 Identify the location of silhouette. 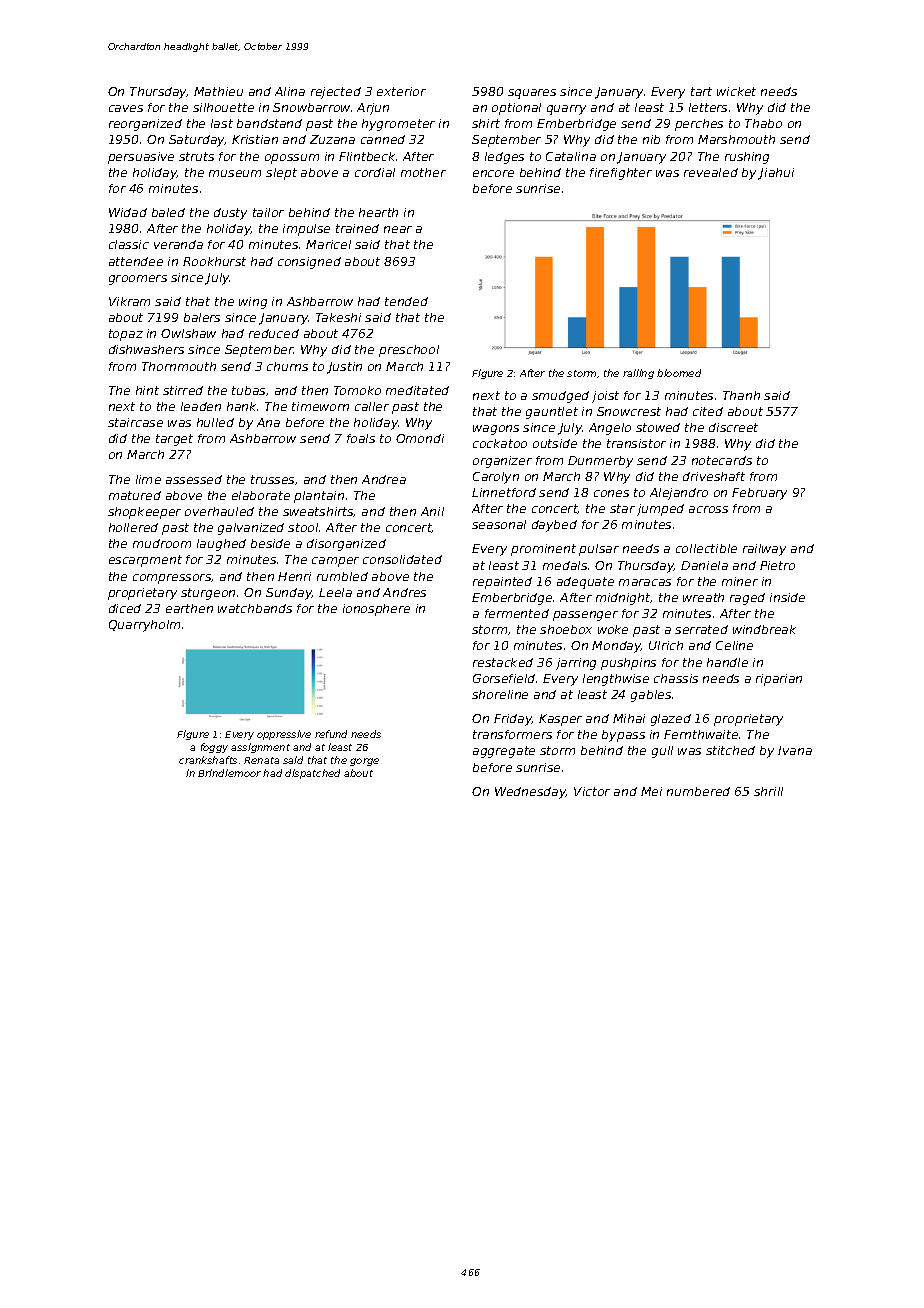
(223, 107).
